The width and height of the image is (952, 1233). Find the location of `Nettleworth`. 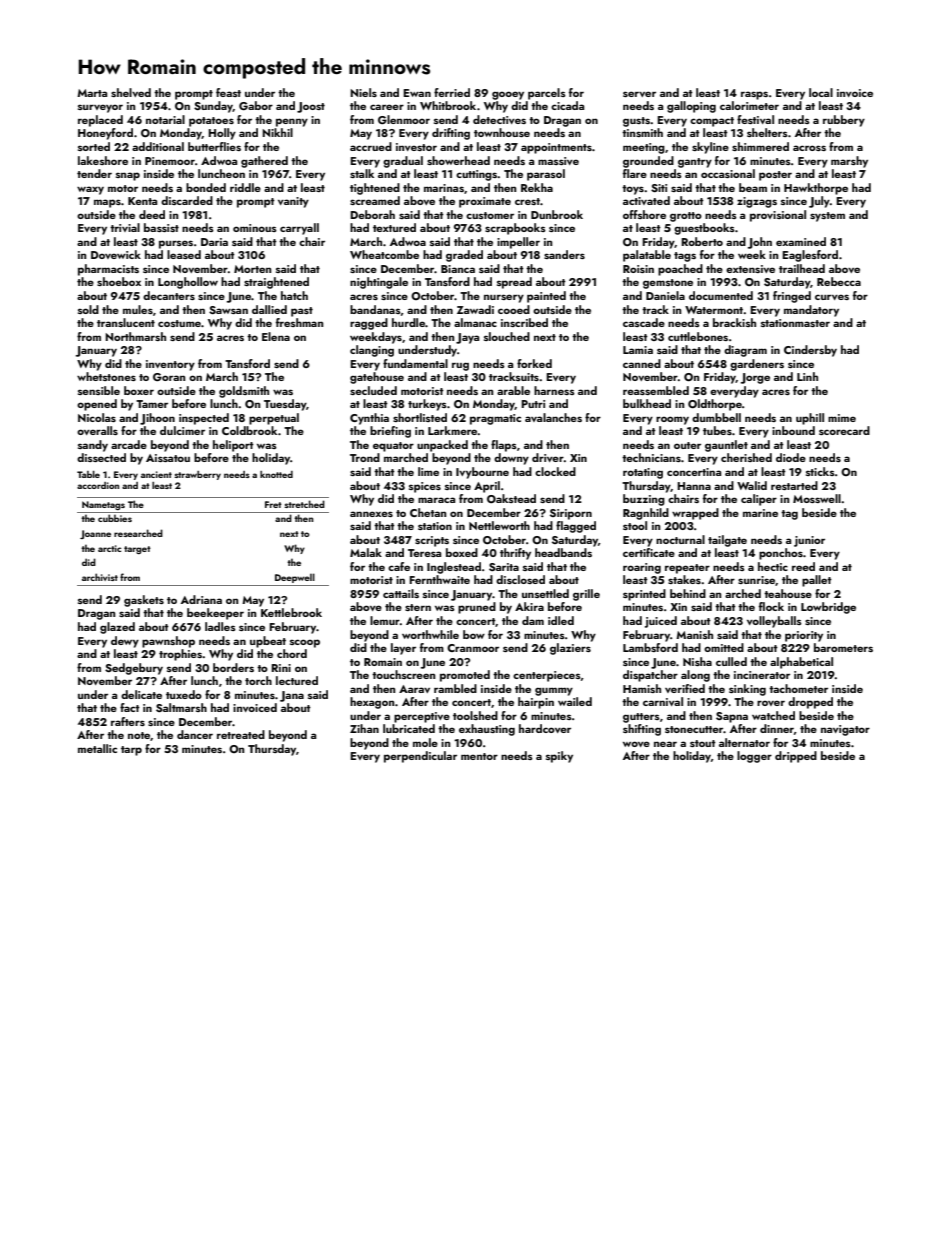

Nettleworth is located at coordinates (499, 525).
